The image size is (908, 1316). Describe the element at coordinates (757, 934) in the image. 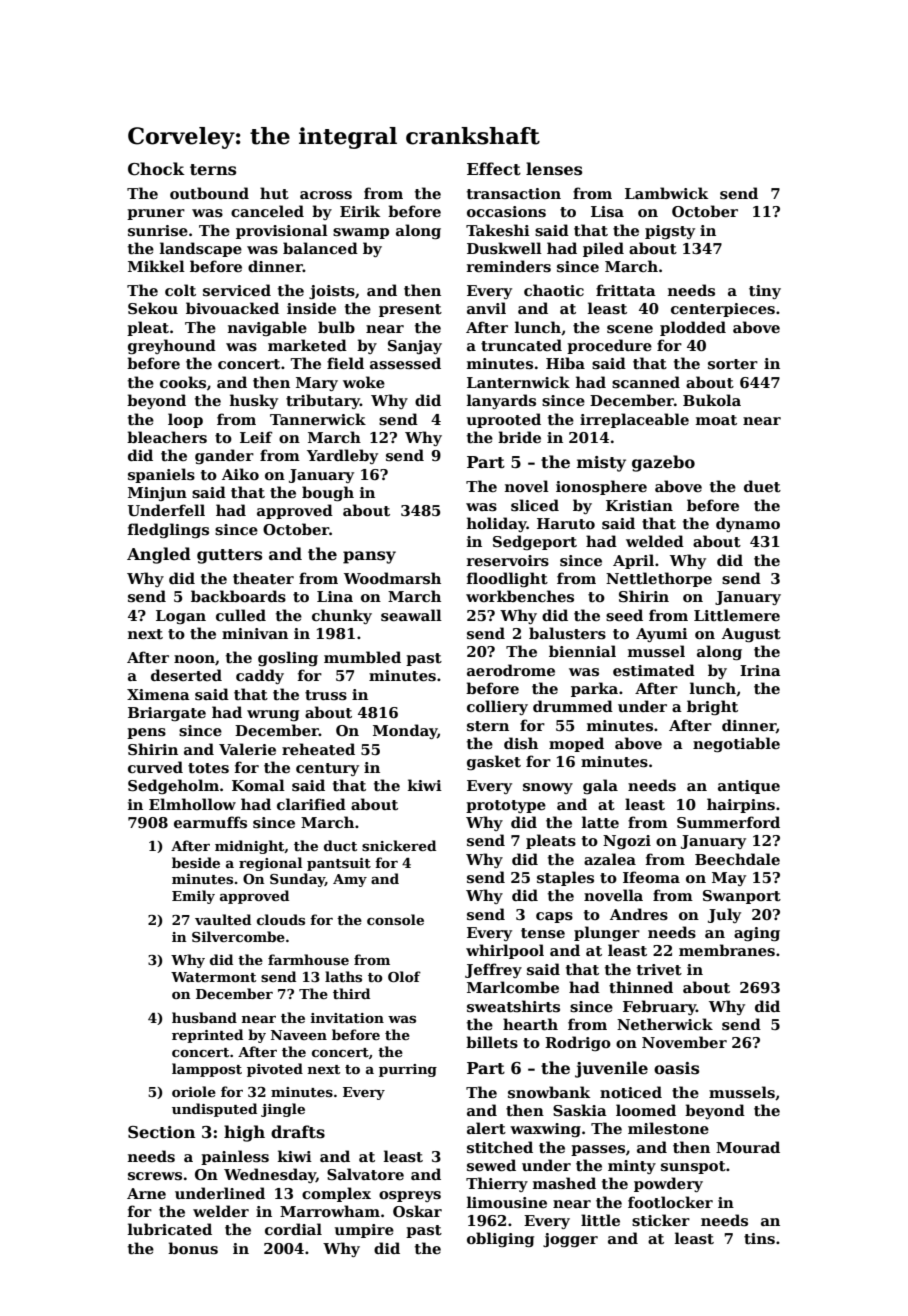

I see `aging` at that location.
